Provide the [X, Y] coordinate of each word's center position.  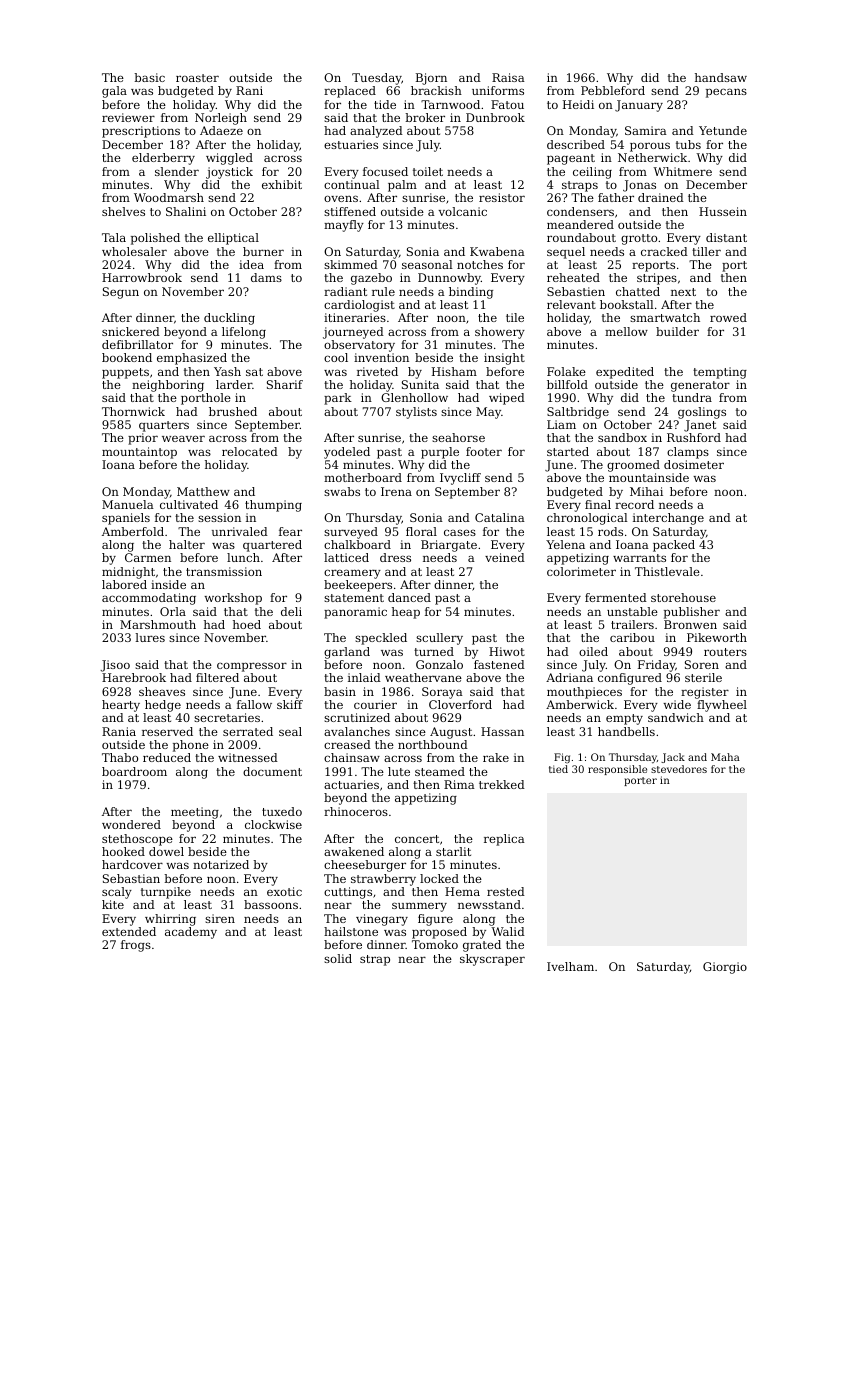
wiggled [229, 159]
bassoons [271, 904]
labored [124, 584]
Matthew [203, 491]
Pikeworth [717, 637]
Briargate [449, 546]
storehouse [683, 597]
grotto [639, 239]
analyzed [376, 132]
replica [504, 840]
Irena [396, 491]
